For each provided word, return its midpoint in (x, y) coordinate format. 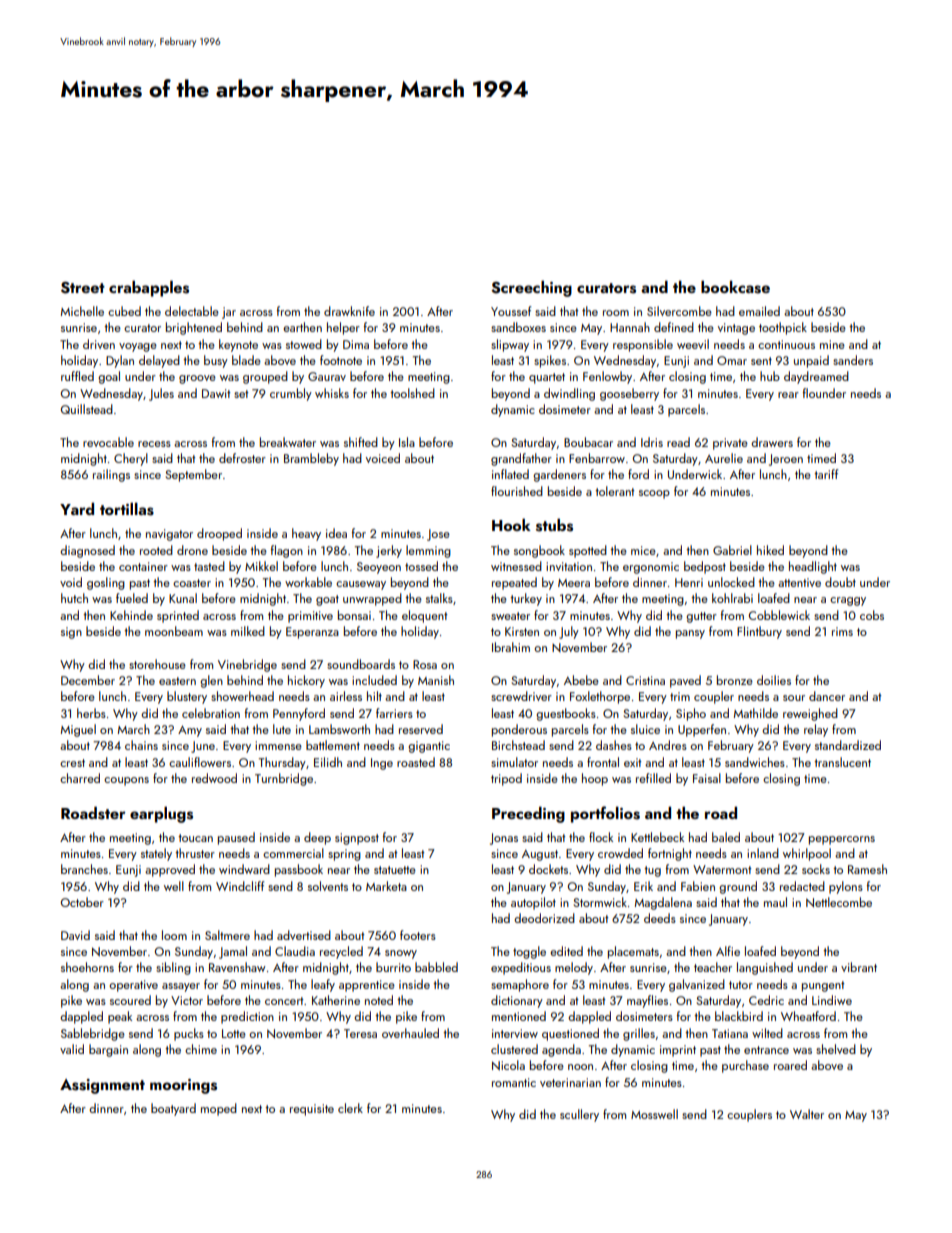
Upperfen (702, 730)
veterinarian (570, 1082)
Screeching (531, 288)
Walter (807, 1114)
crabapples (149, 288)
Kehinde (131, 615)
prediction (247, 1017)
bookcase (735, 287)
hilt (374, 696)
